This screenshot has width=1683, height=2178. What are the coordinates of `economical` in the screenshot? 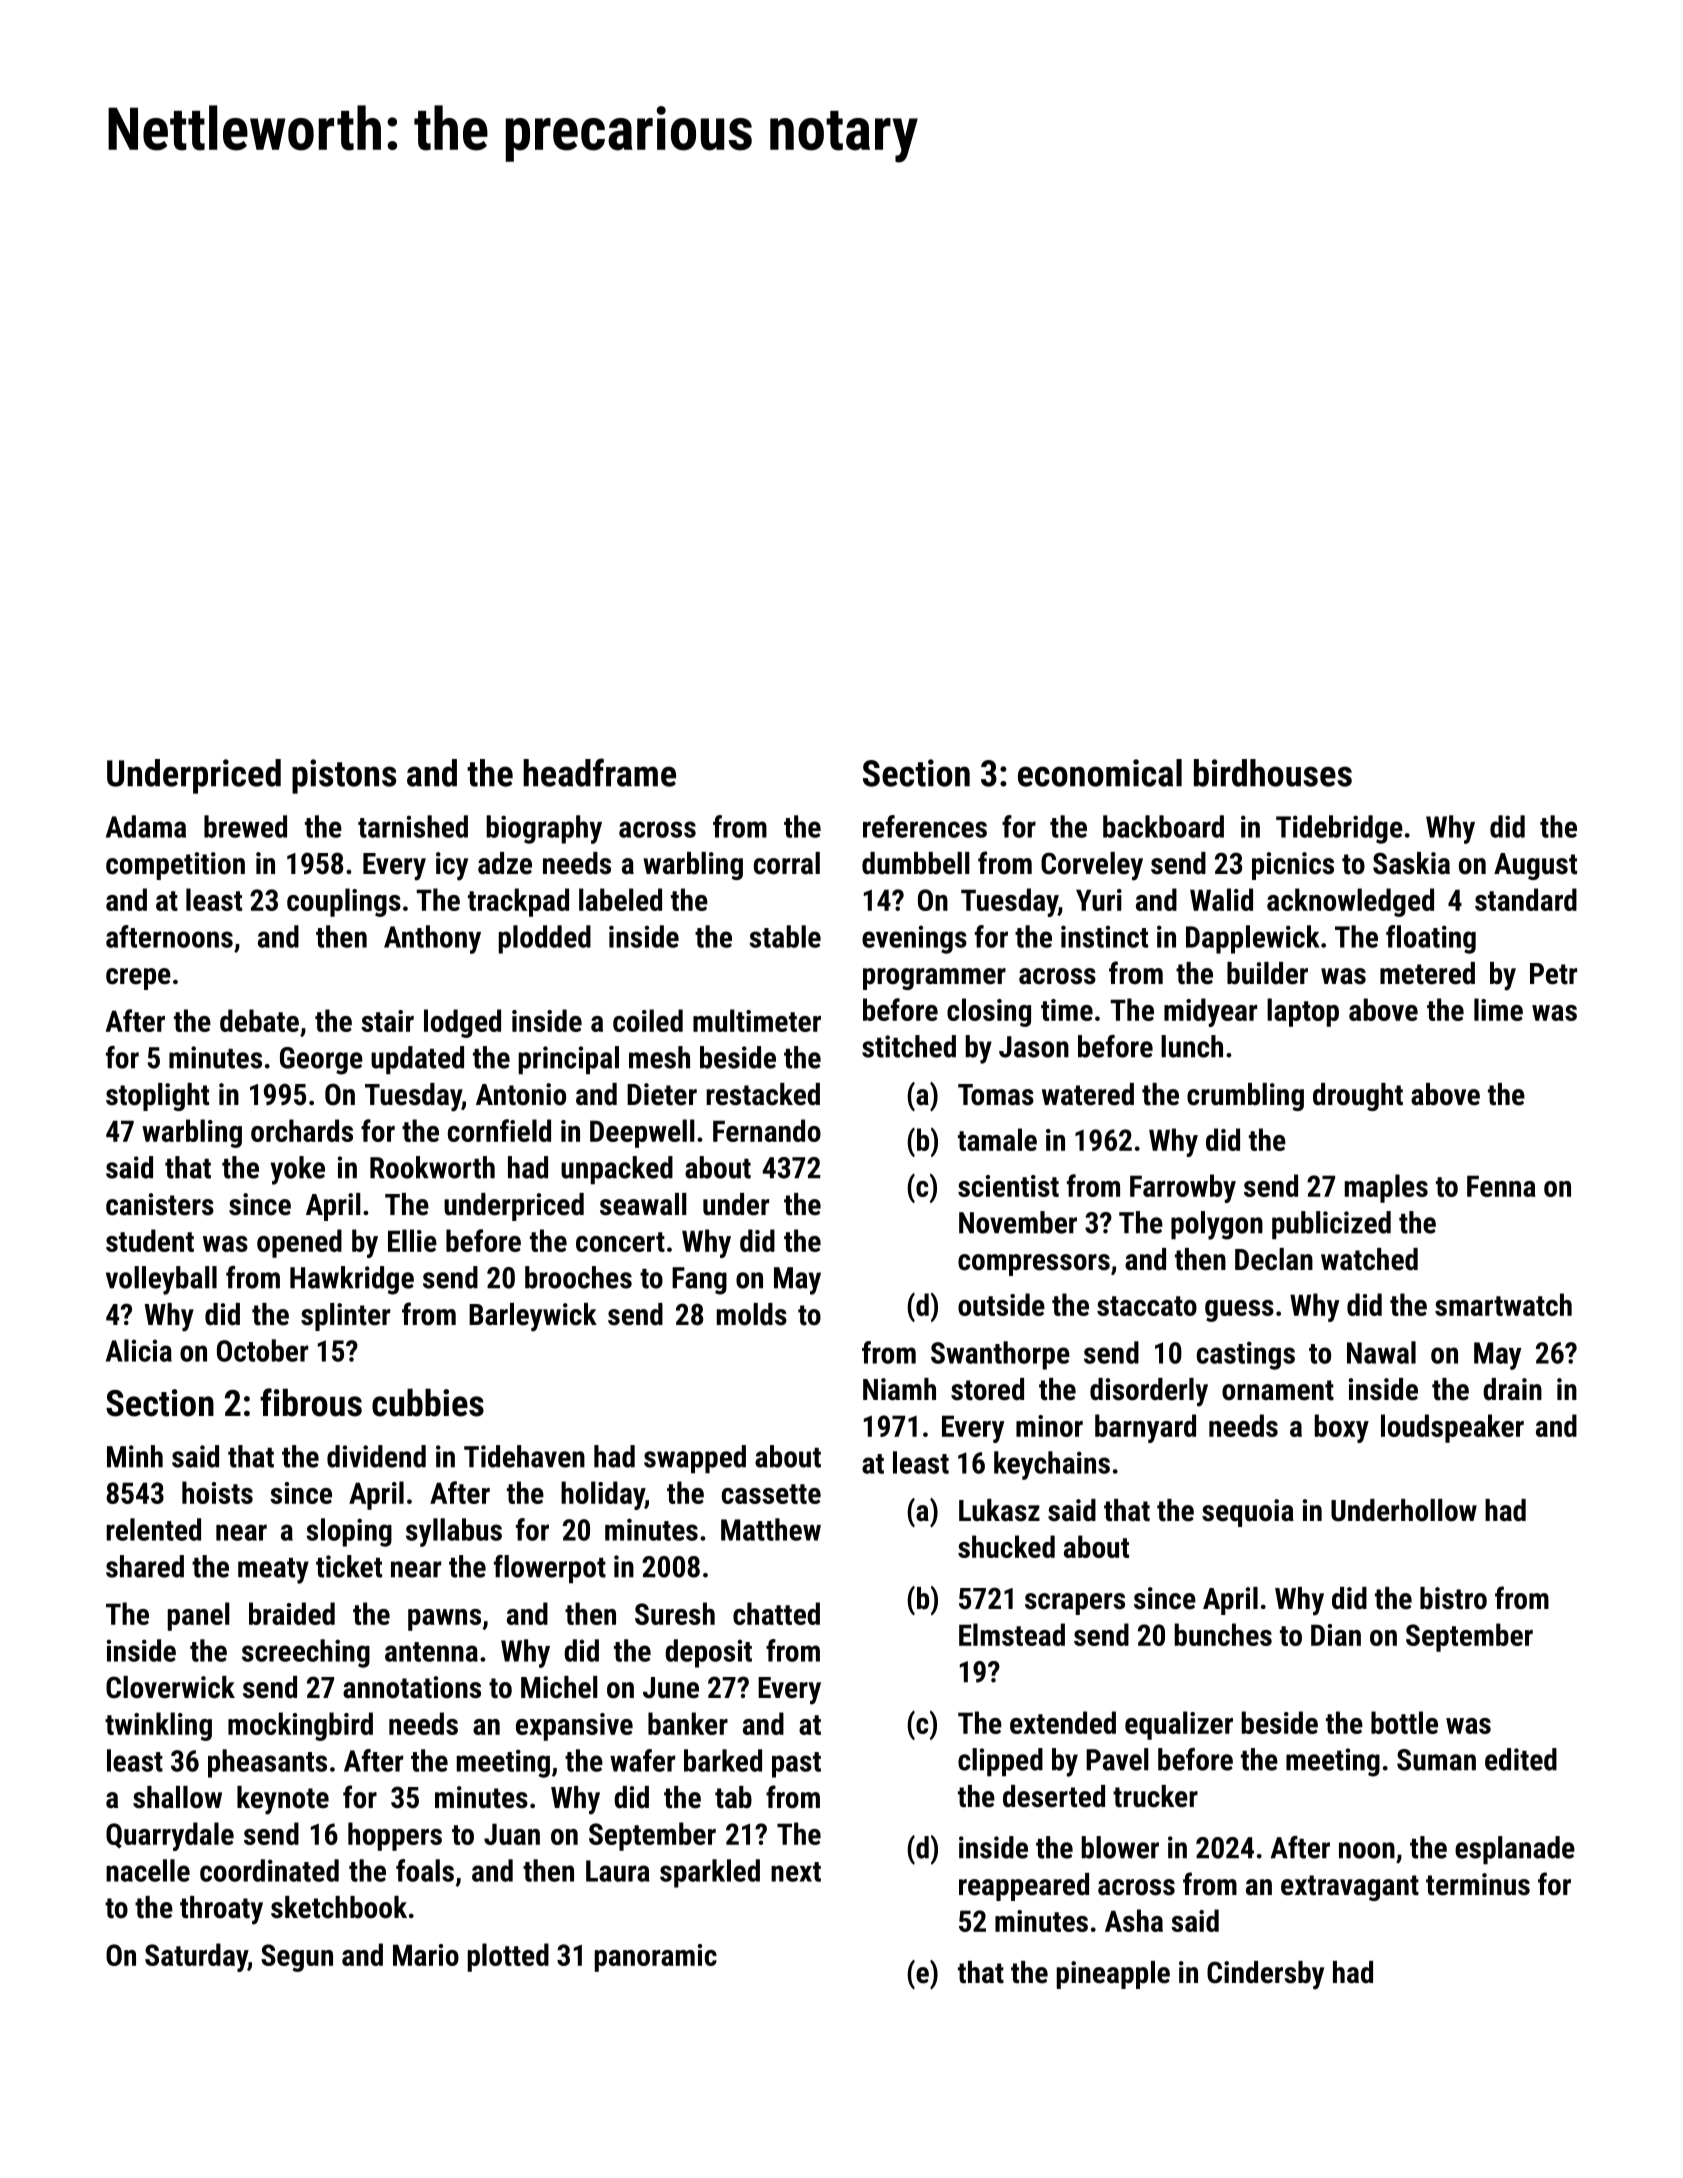 It's located at (1100, 773).
